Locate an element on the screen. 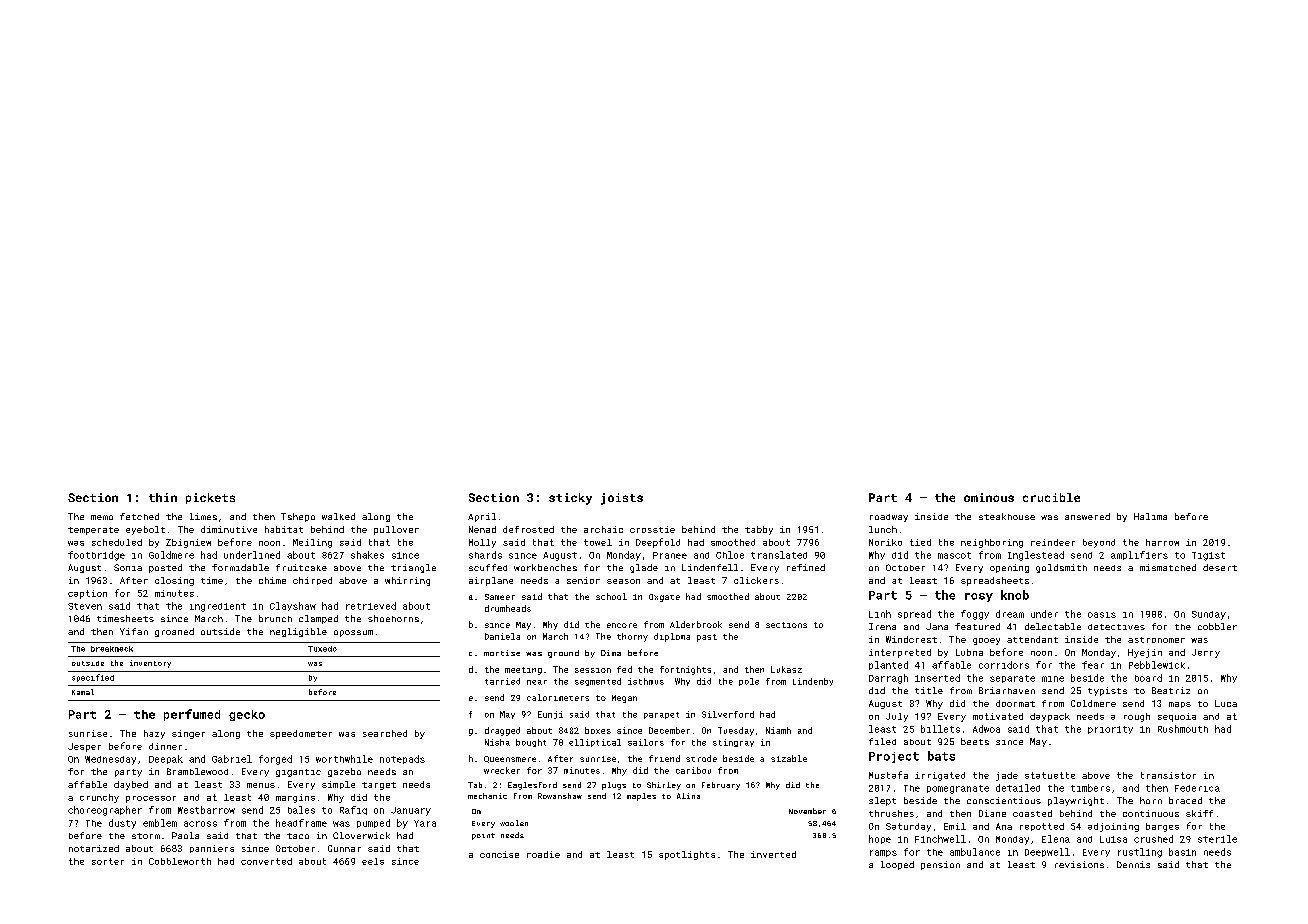  Sunday is located at coordinates (1209, 615).
